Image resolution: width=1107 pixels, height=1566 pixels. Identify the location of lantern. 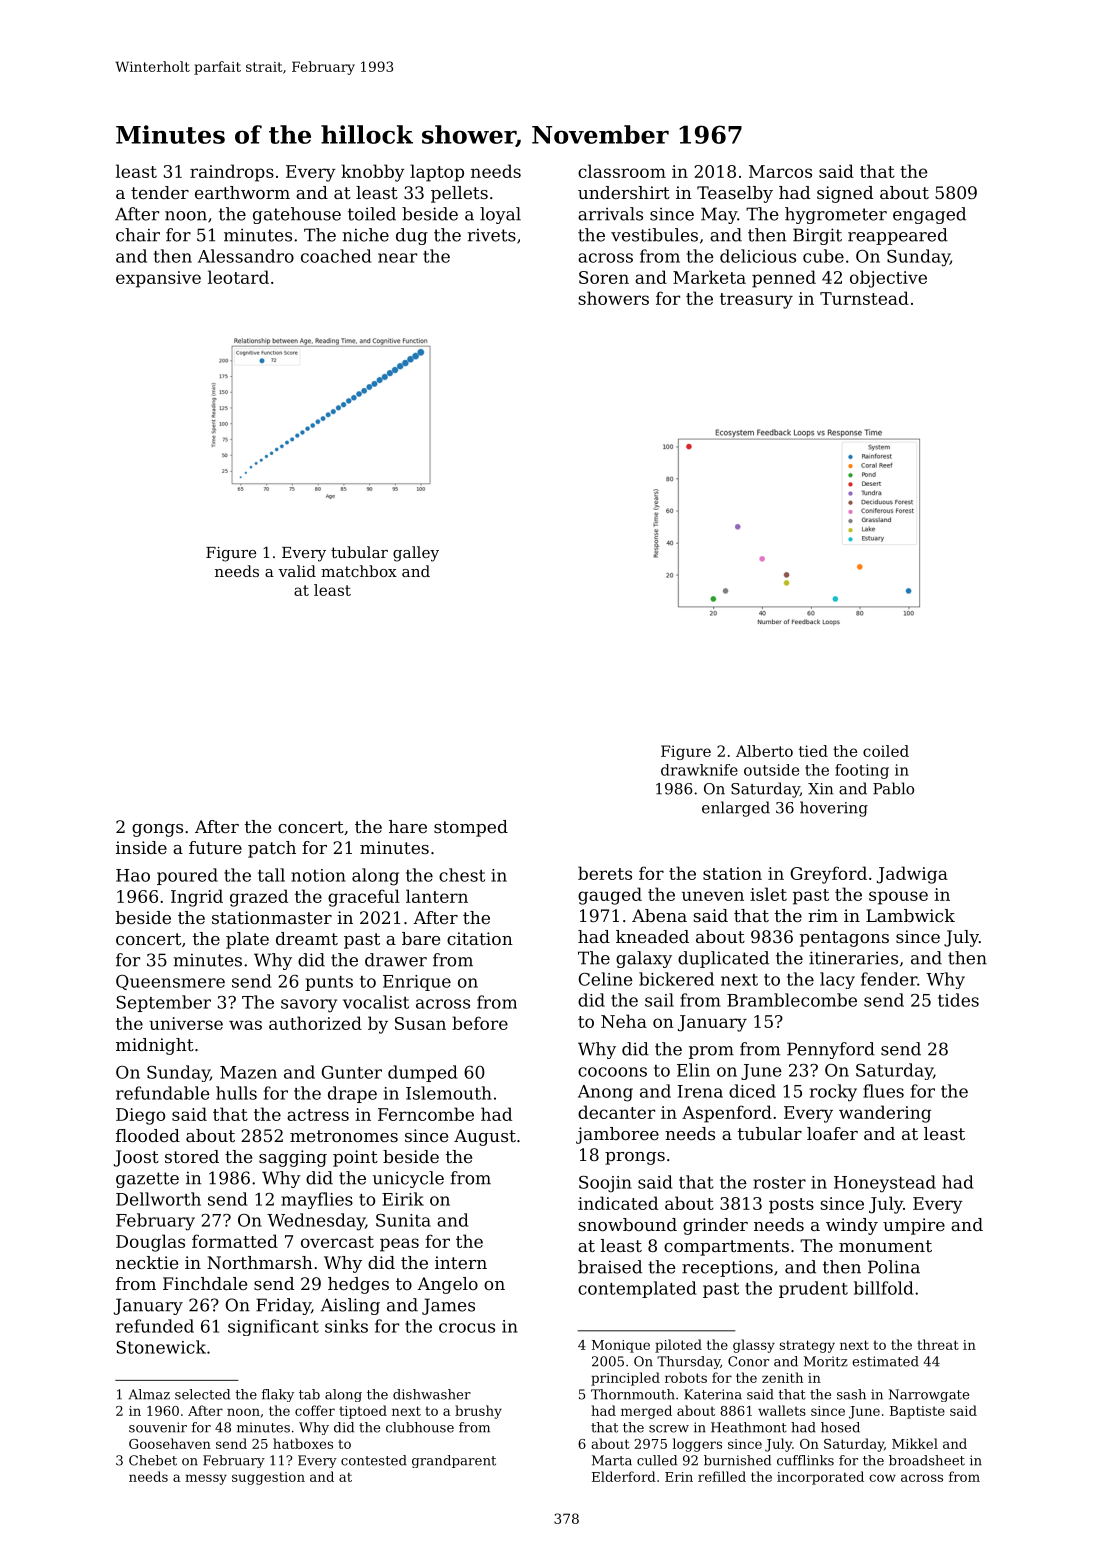
(437, 896).
